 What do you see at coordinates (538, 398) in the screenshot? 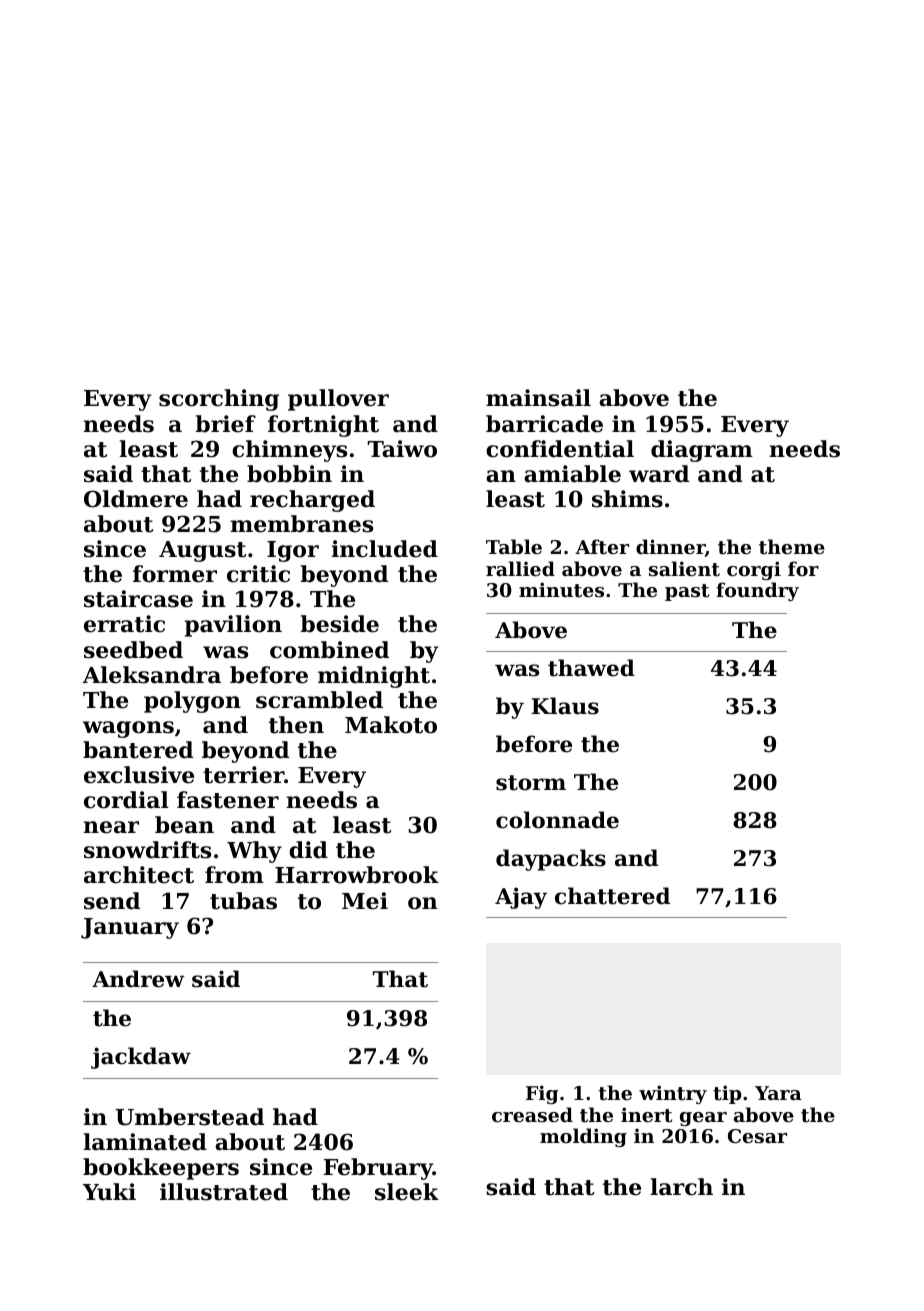
I see `mainsail` at bounding box center [538, 398].
